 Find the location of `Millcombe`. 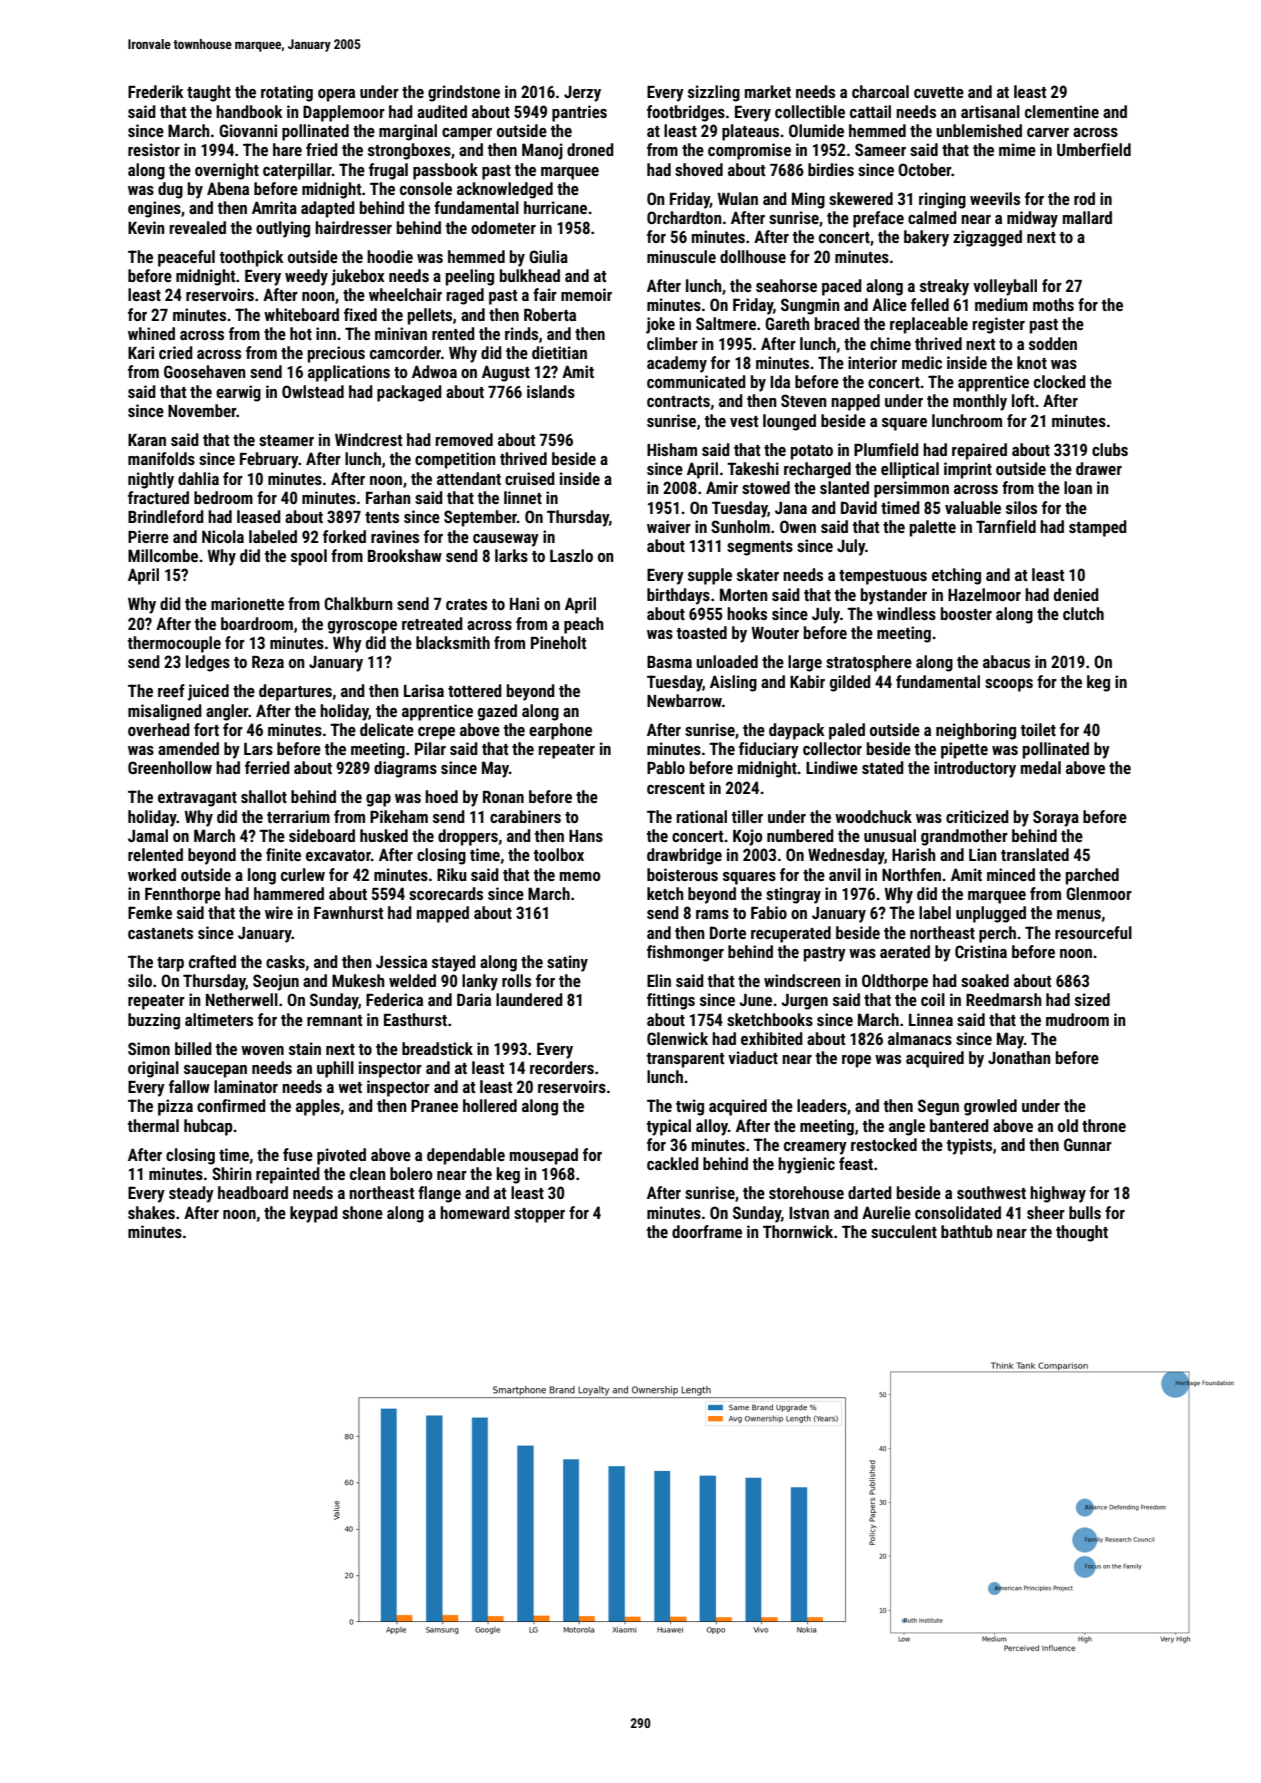

Millcombe is located at coordinates (163, 555).
